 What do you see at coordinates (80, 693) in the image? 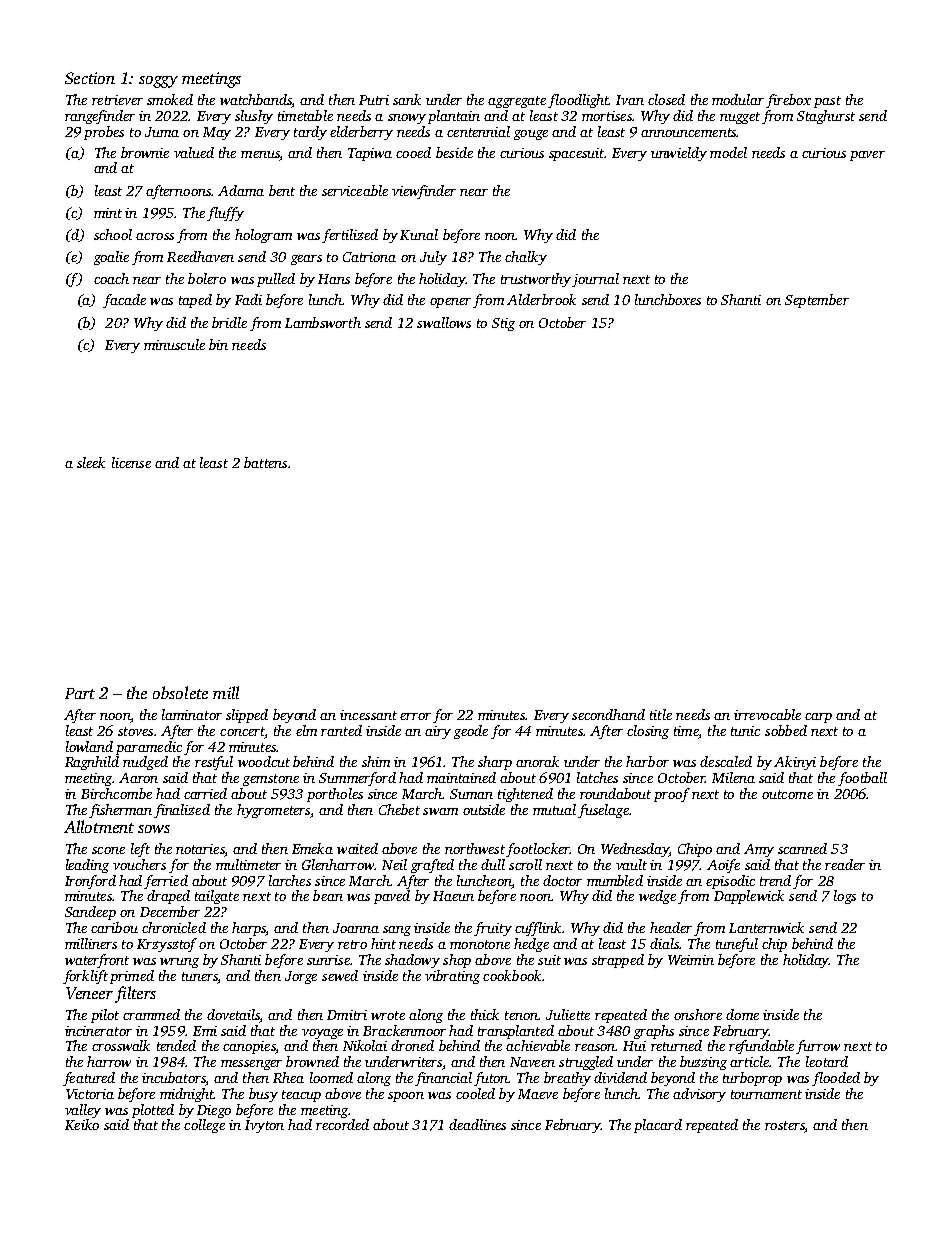
I see `Part` at bounding box center [80, 693].
